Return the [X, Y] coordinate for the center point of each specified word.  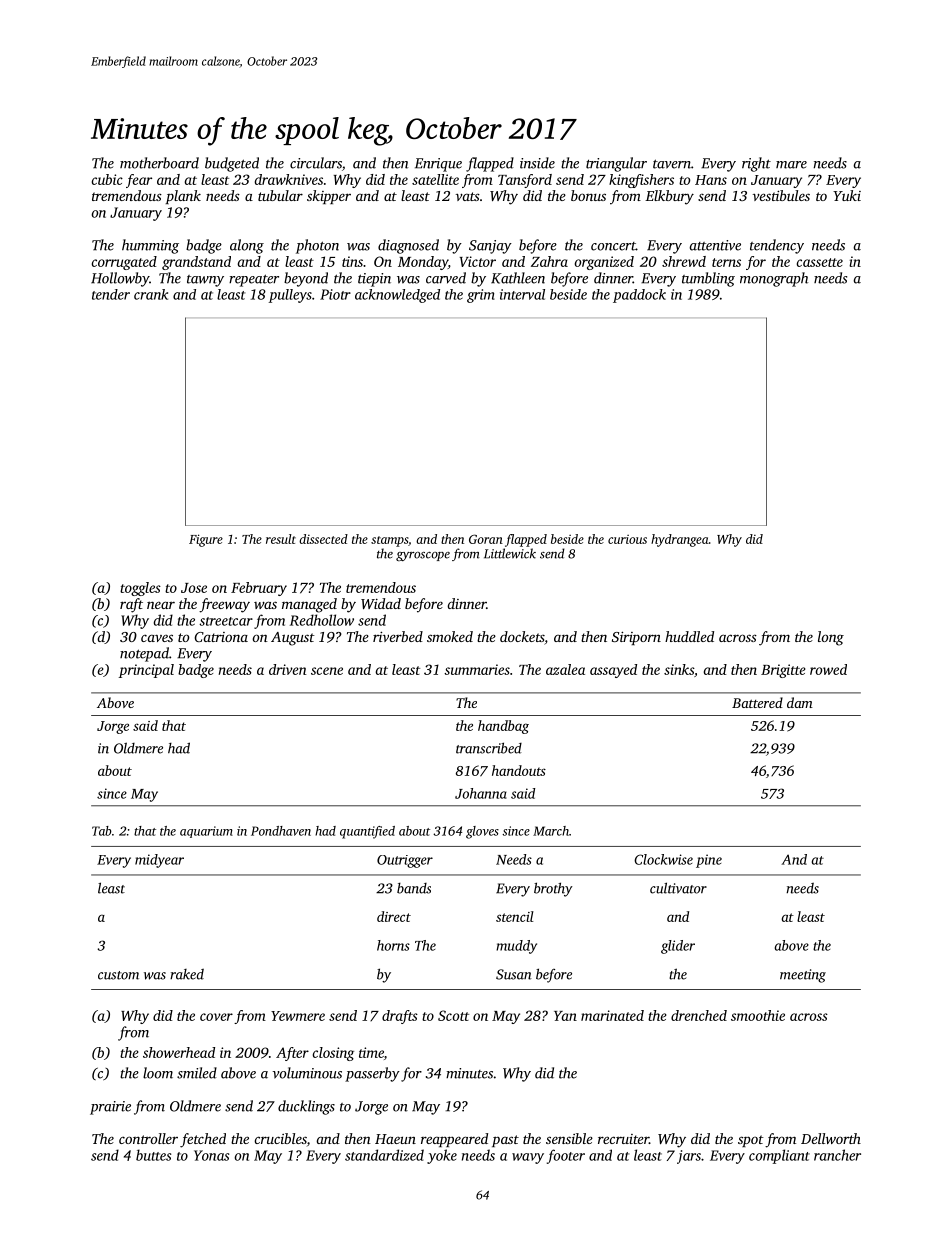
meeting [803, 976]
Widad [381, 603]
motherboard [159, 163]
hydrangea [680, 540]
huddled [689, 636]
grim [481, 296]
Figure [206, 540]
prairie [110, 1108]
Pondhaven [281, 831]
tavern [672, 164]
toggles [140, 589]
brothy [553, 889]
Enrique [438, 165]
